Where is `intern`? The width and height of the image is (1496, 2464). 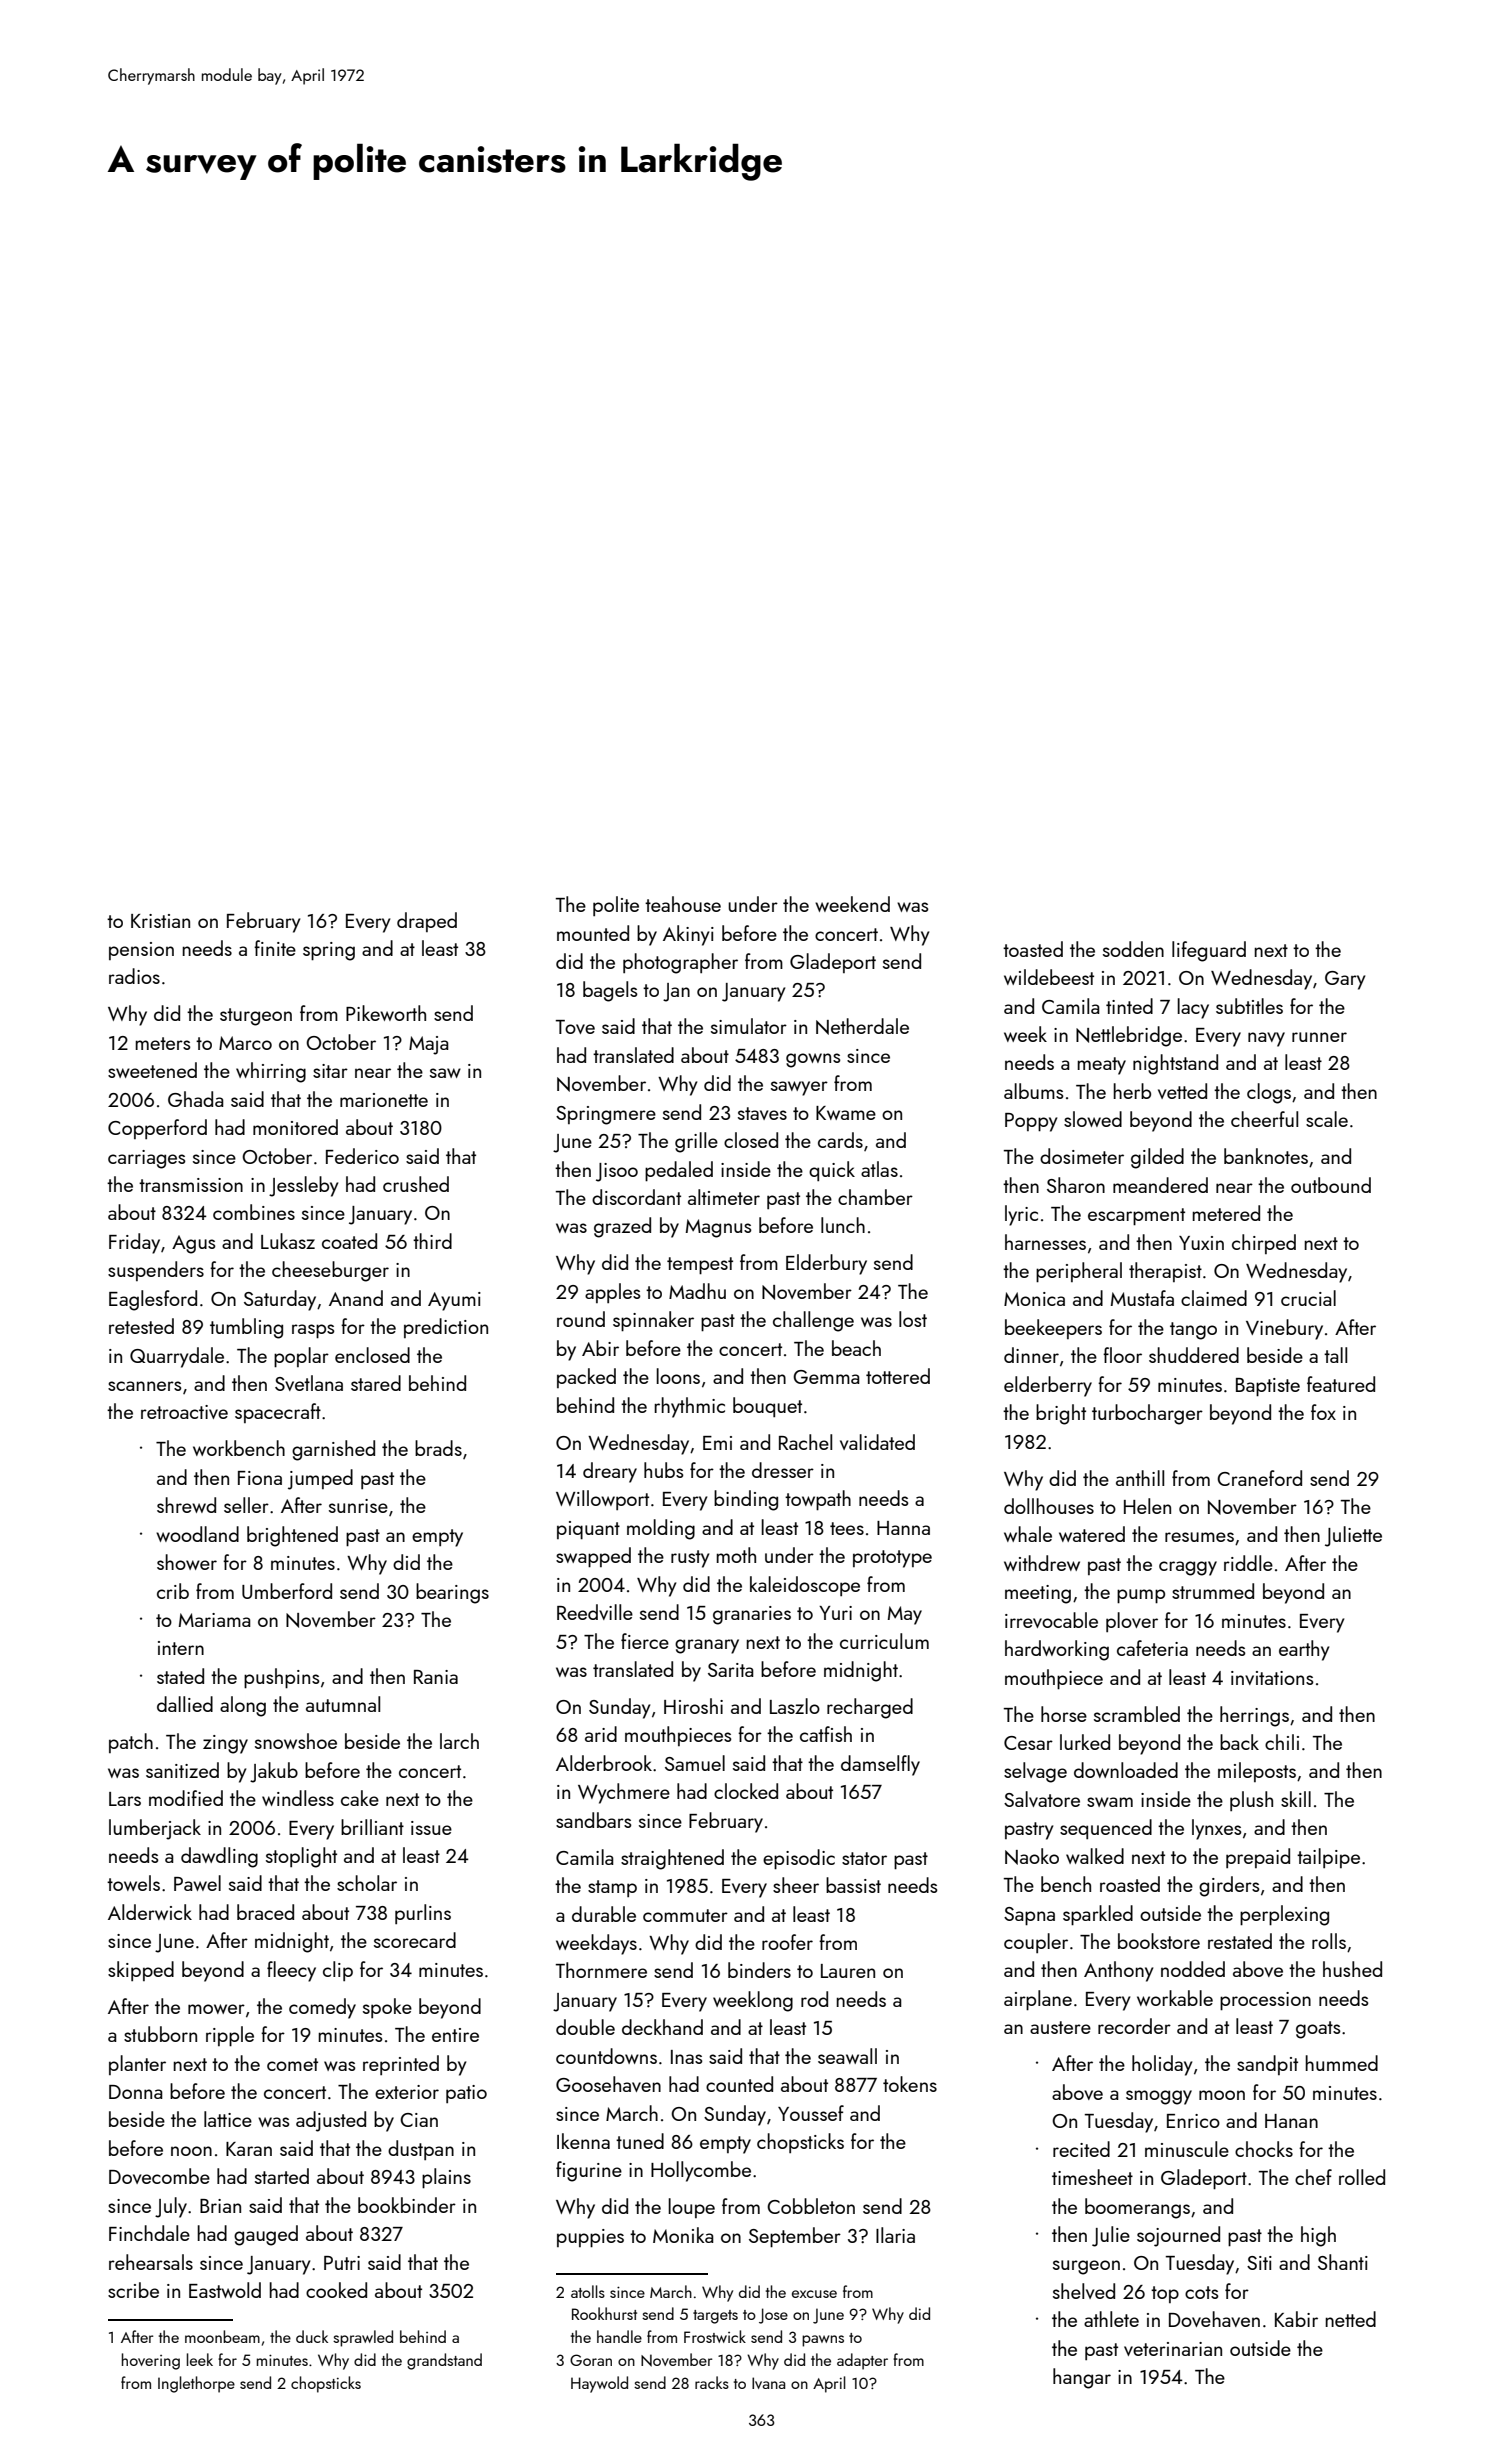
intern is located at coordinates (181, 1648).
